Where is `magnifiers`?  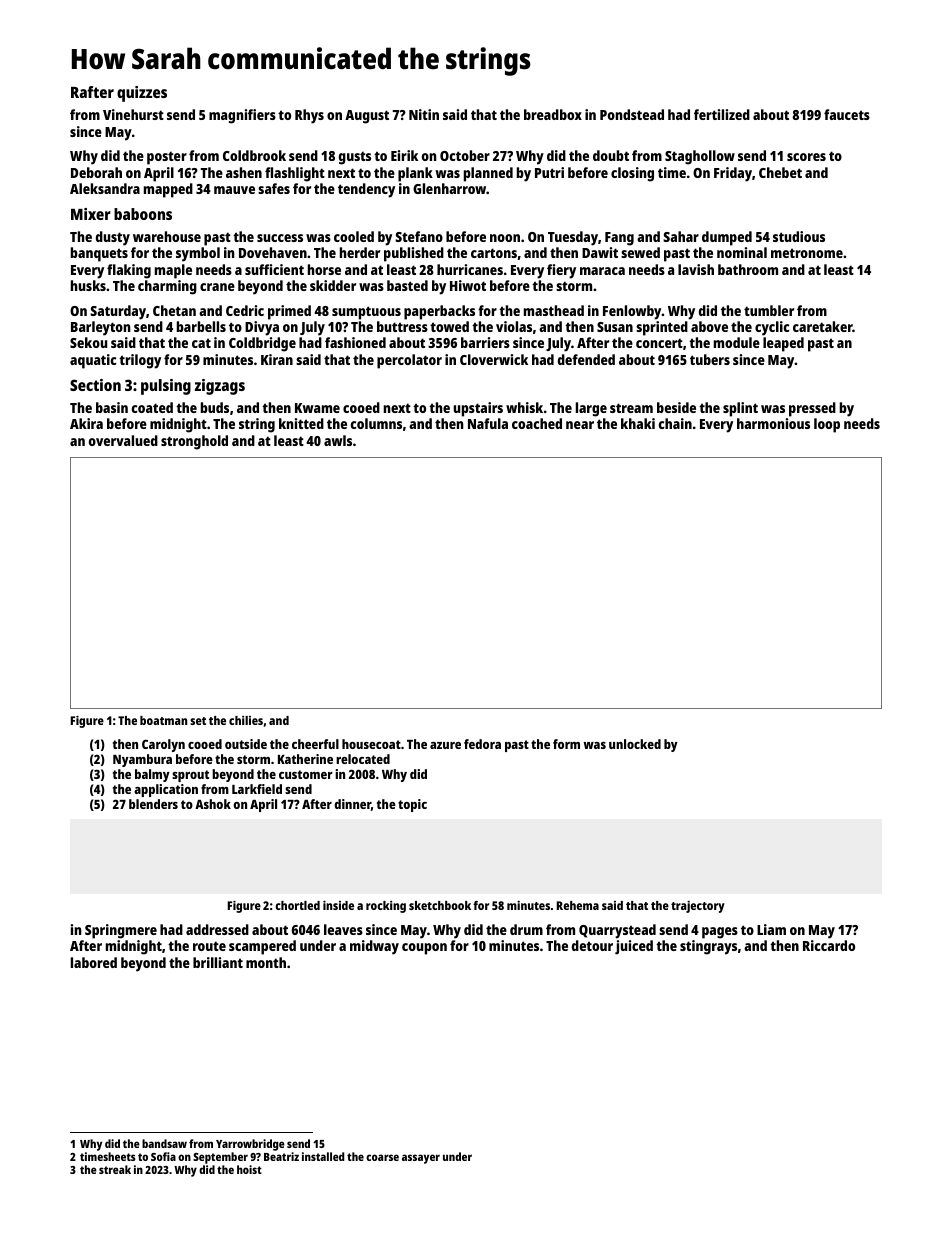 magnifiers is located at coordinates (242, 116).
